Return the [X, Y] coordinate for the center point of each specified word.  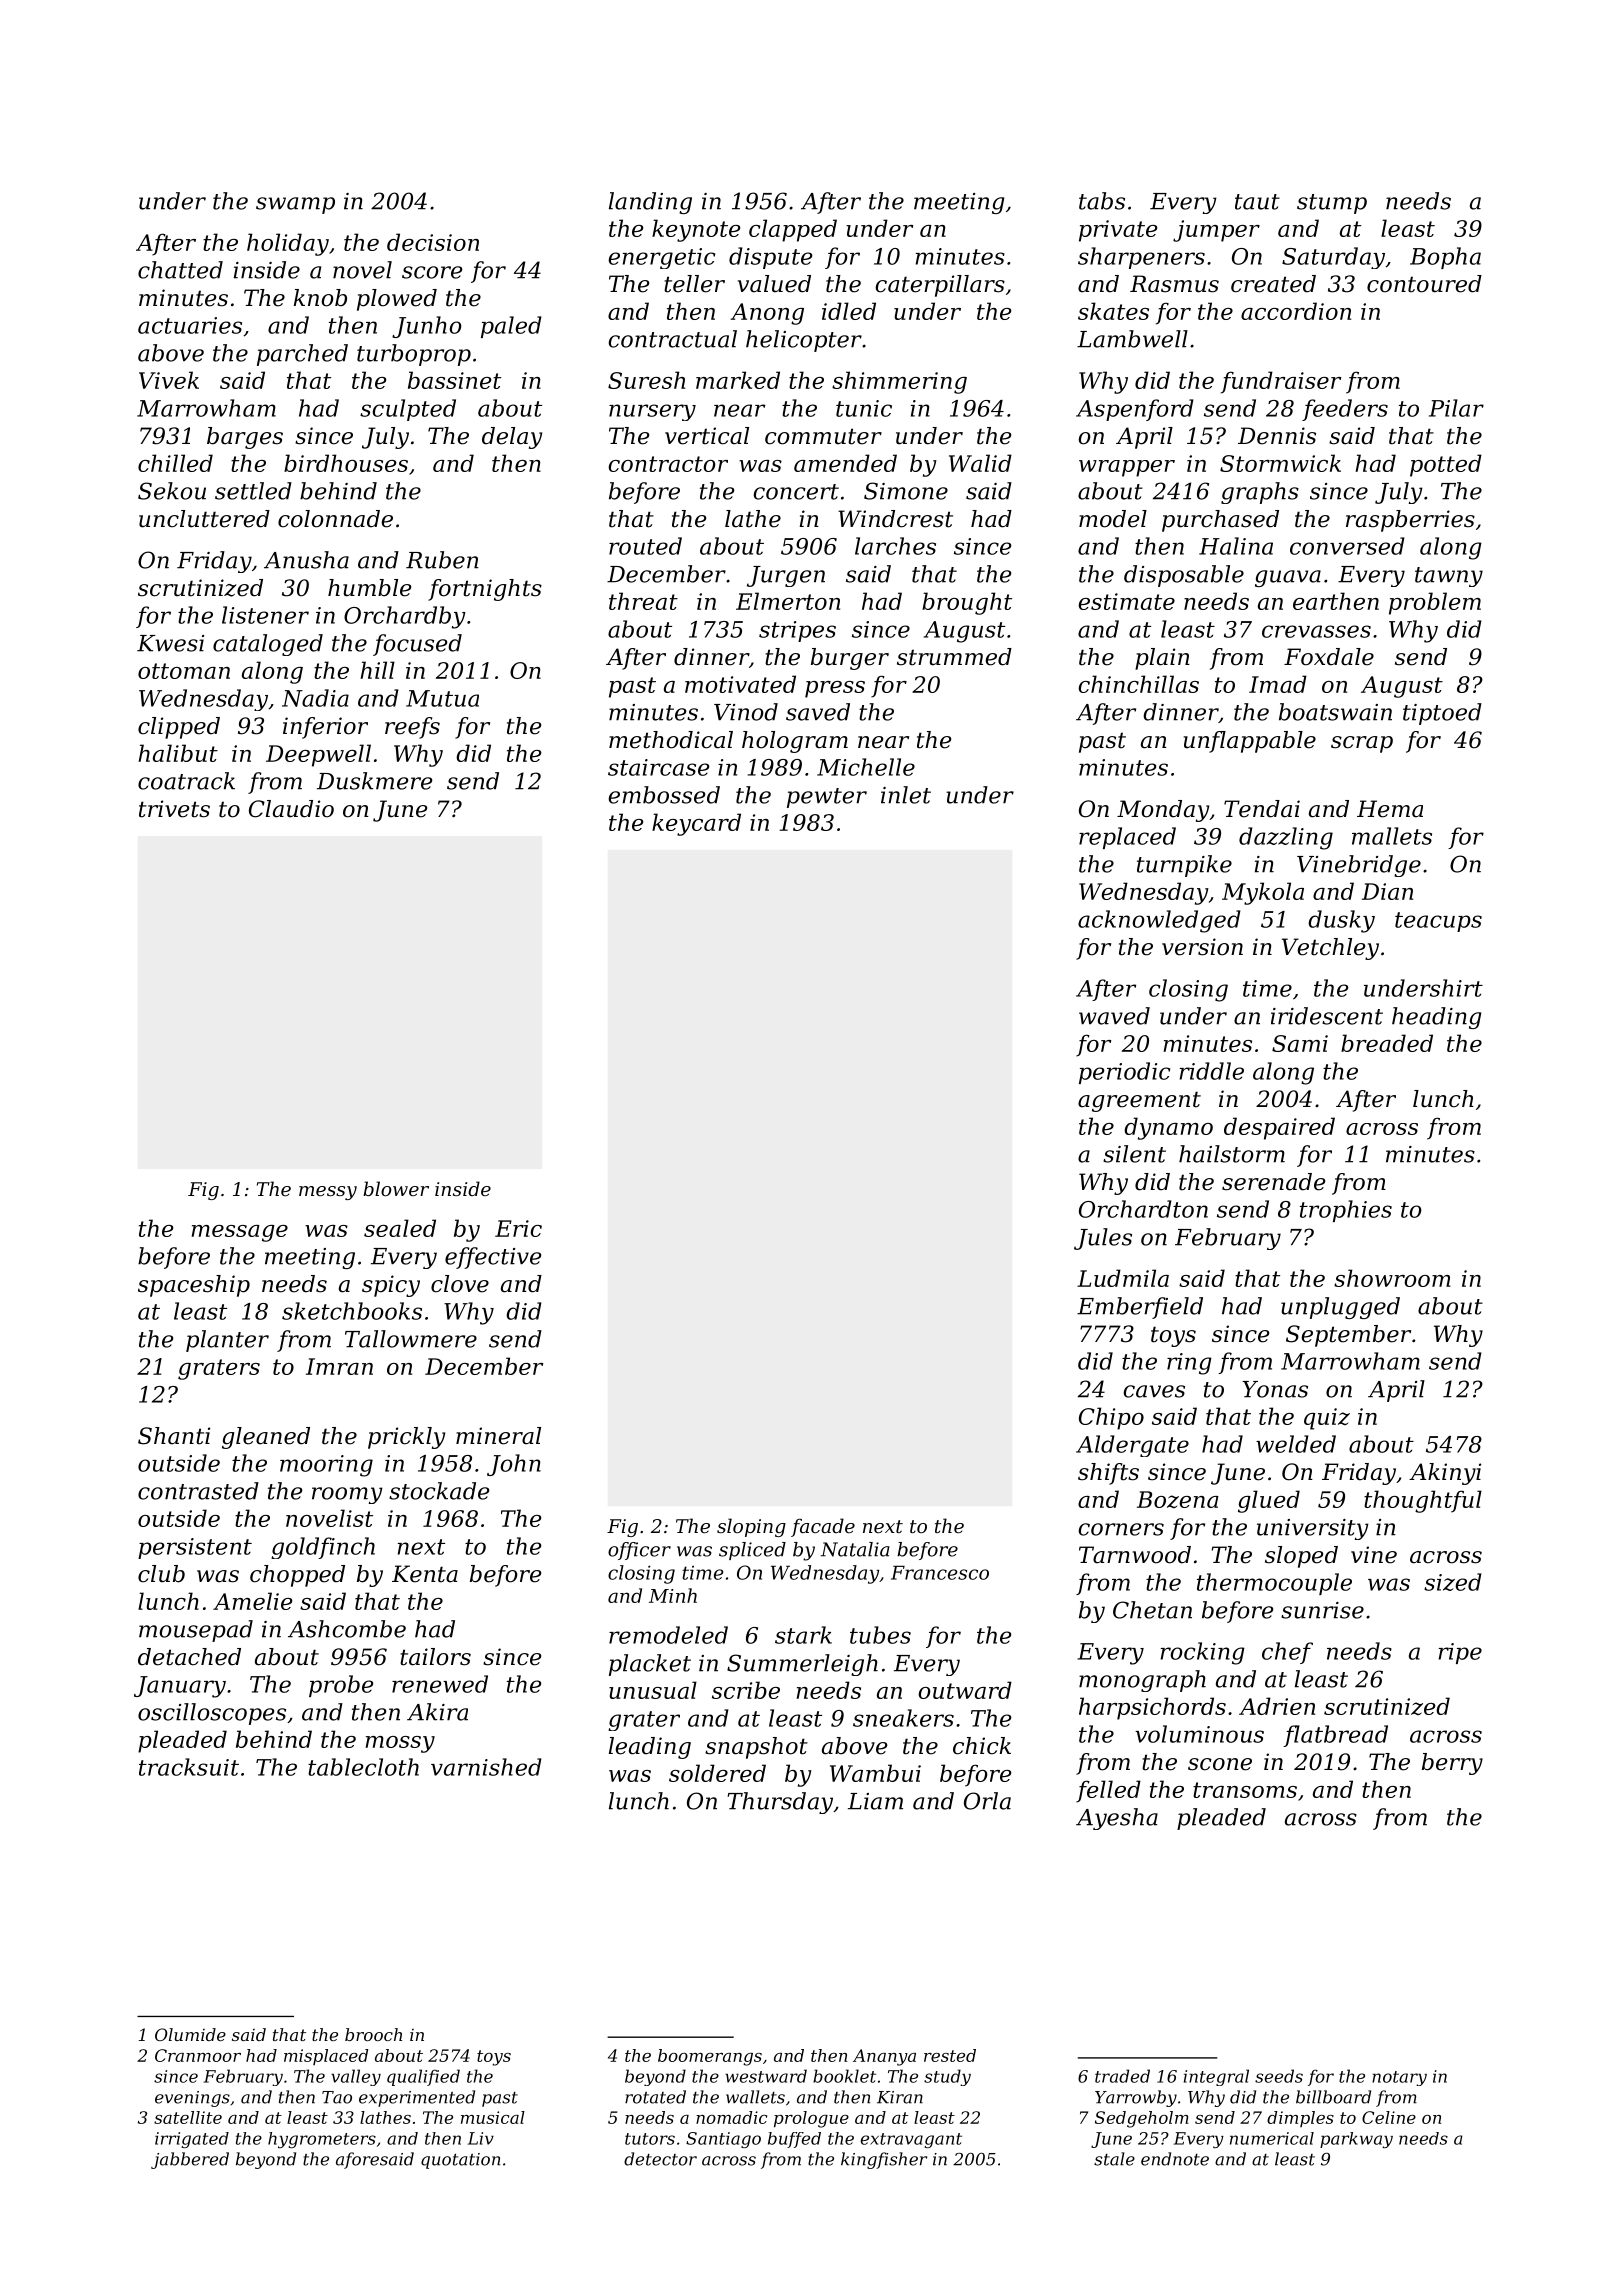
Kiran [900, 2097]
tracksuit [189, 1767]
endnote [1175, 2159]
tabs [1102, 201]
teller [694, 284]
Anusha [306, 560]
